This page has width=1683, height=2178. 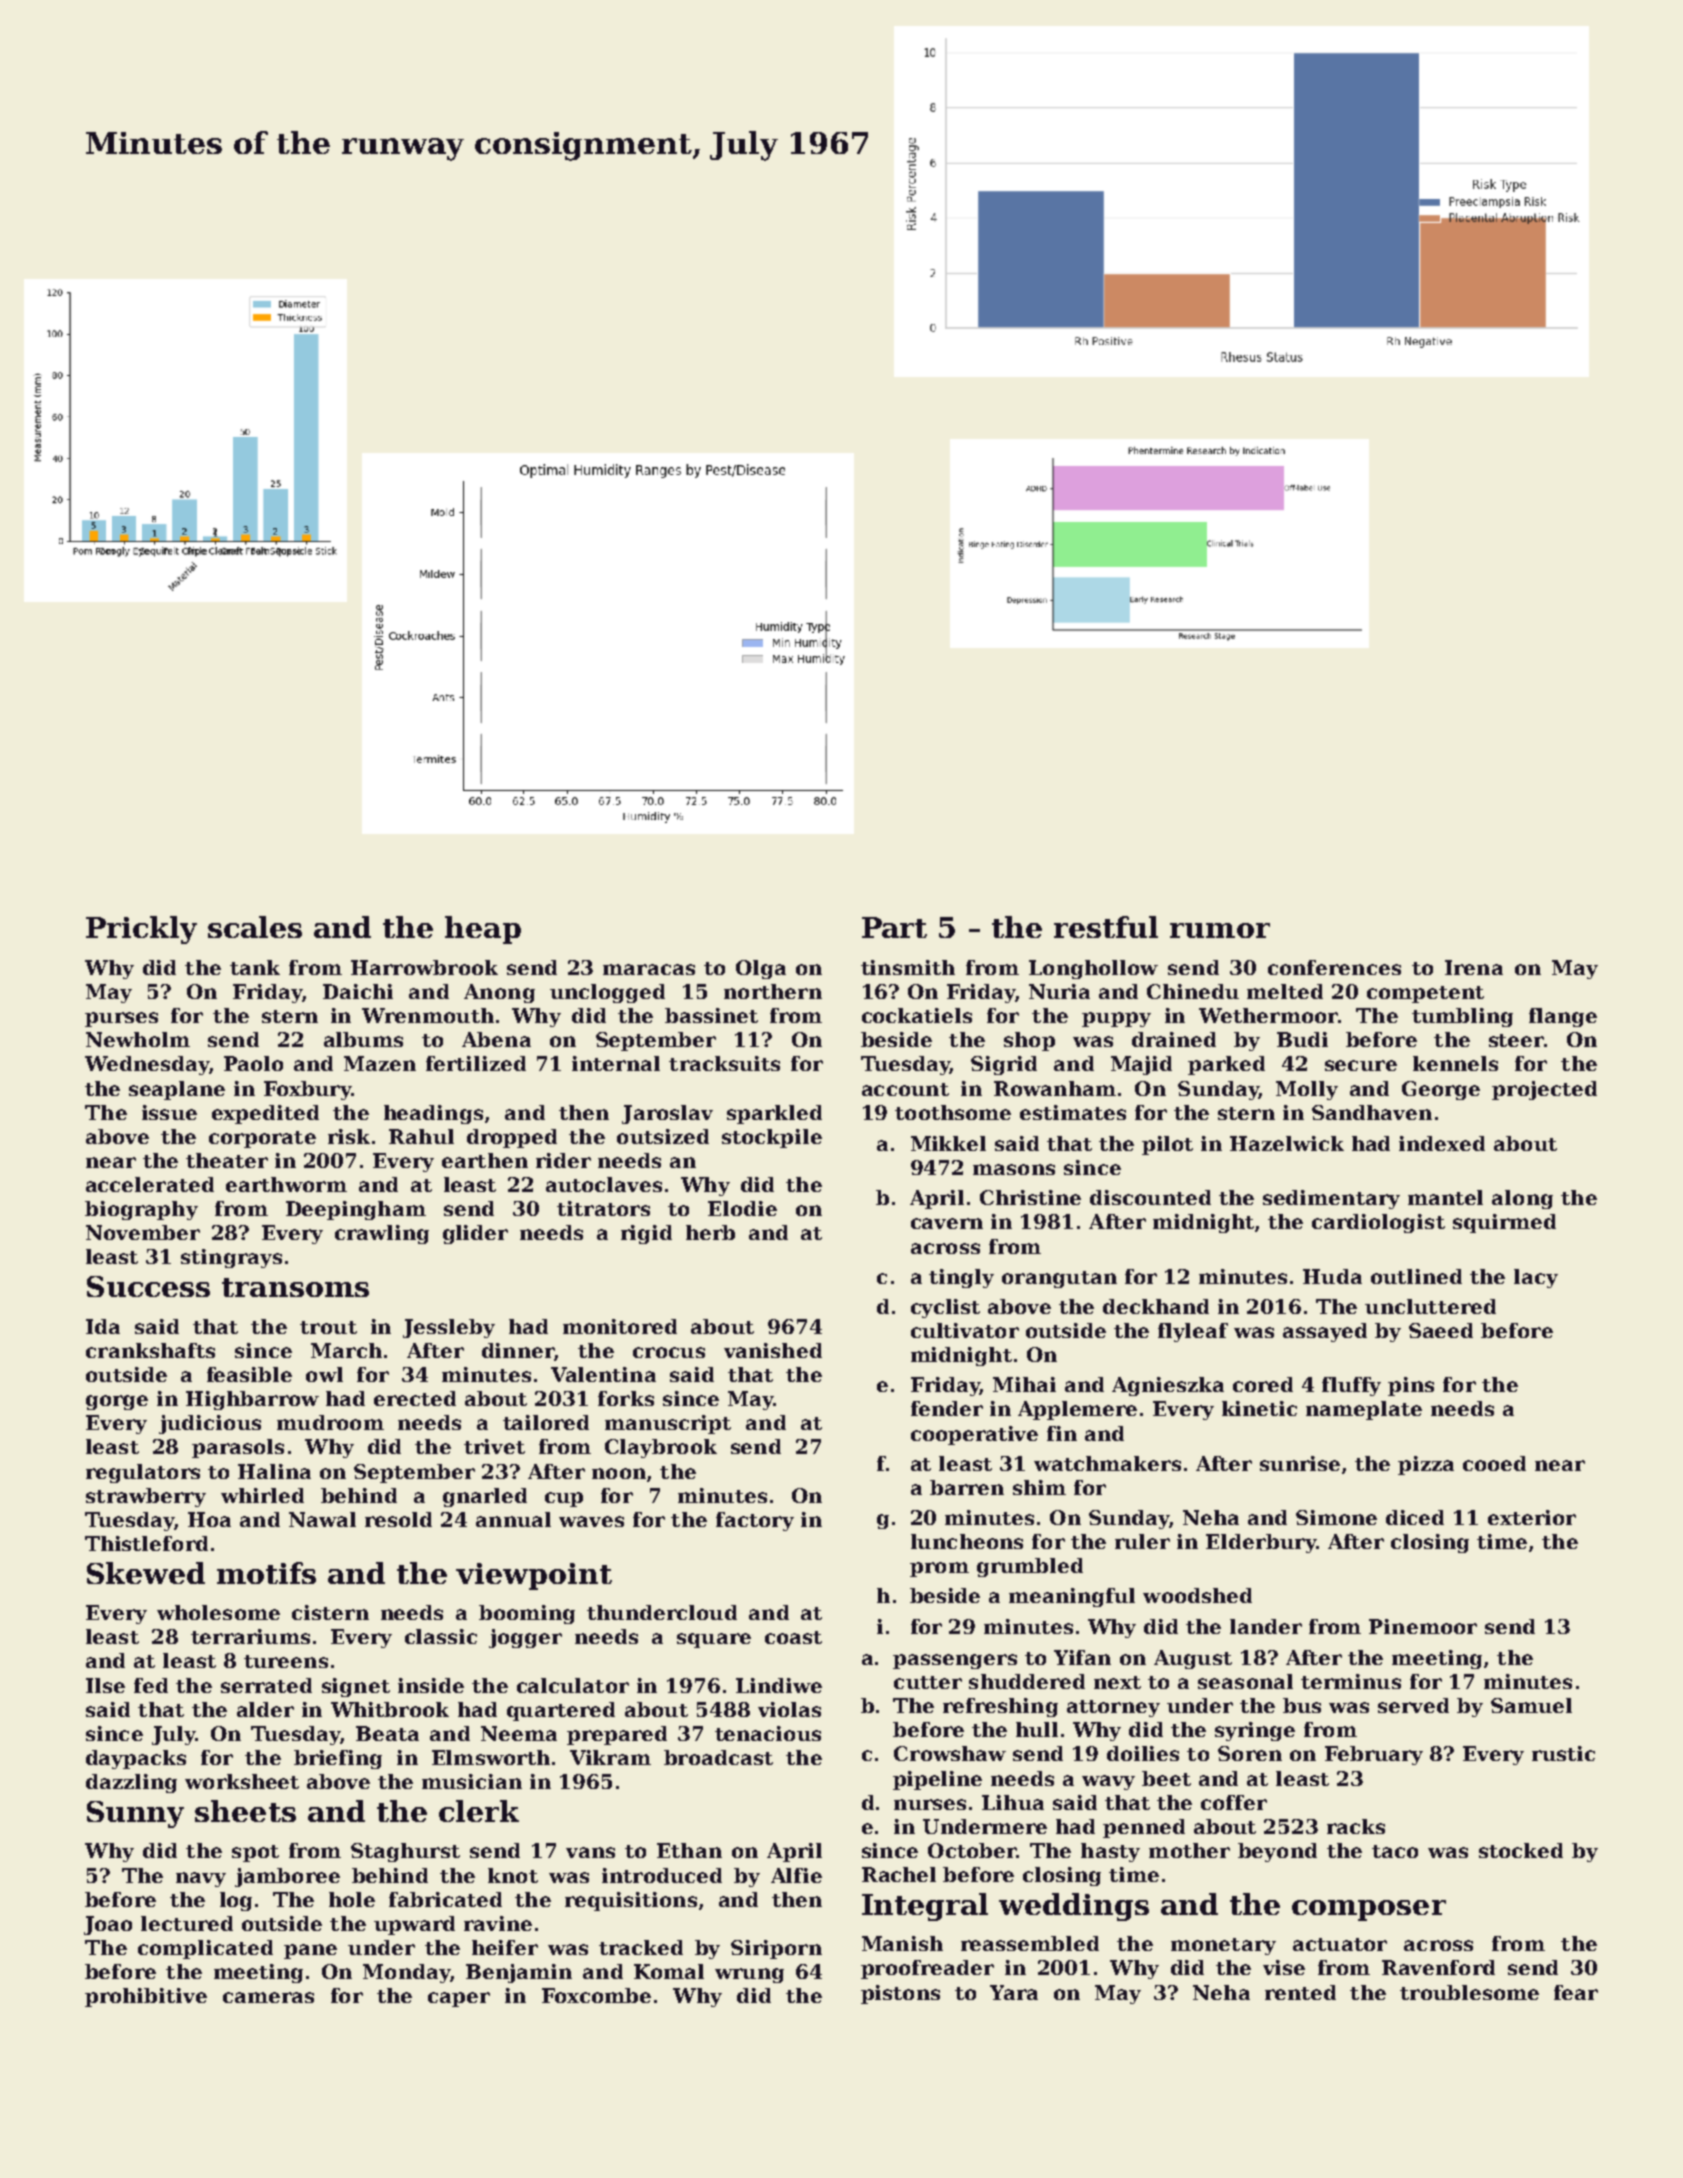 I want to click on Joao, so click(x=108, y=1925).
